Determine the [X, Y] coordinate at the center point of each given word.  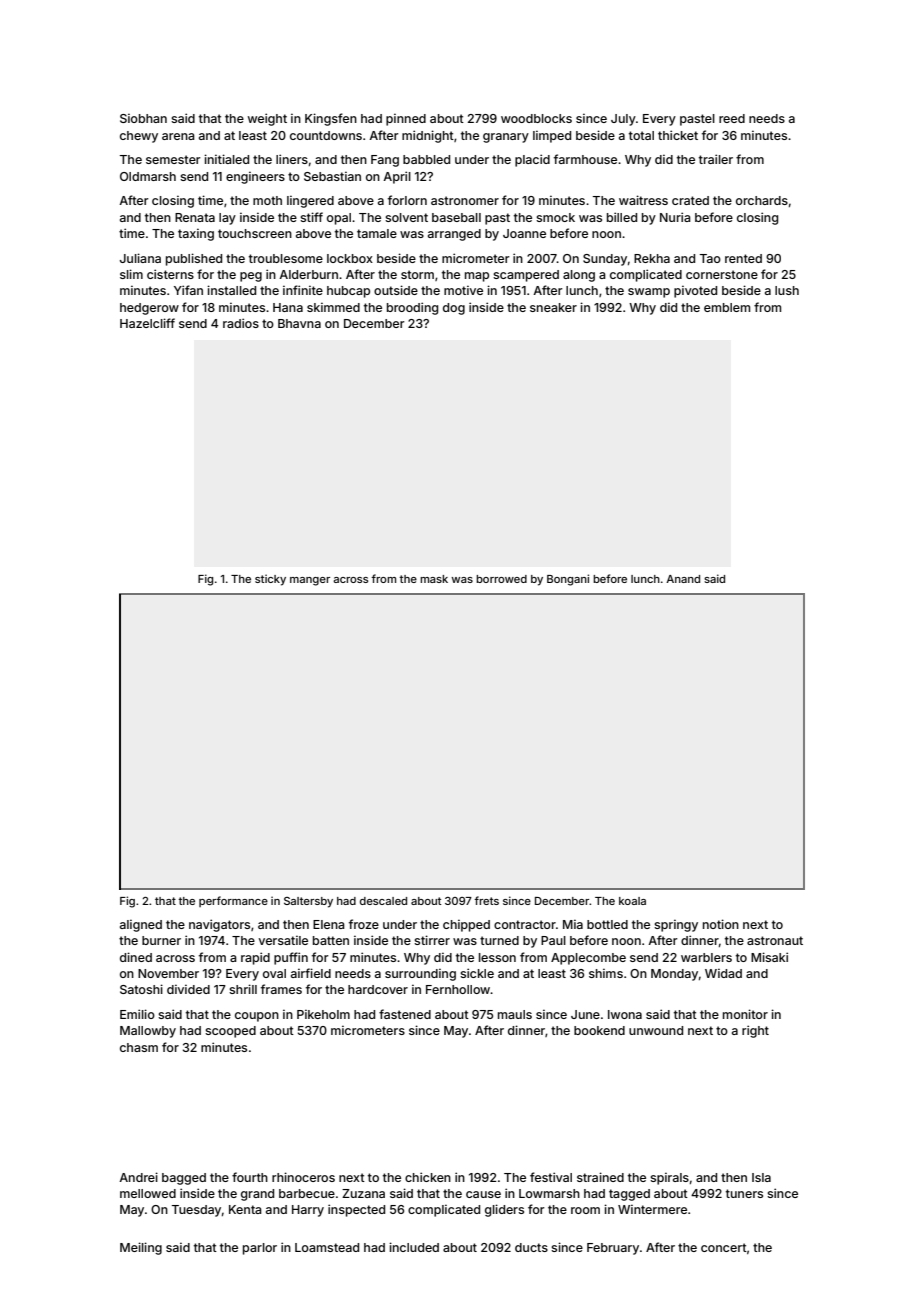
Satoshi [141, 989]
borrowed [501, 579]
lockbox [350, 258]
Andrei [138, 1177]
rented [743, 258]
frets [486, 900]
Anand [683, 579]
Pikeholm [323, 1014]
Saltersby [308, 902]
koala [632, 901]
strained [600, 1177]
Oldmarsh [148, 176]
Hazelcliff [147, 323]
